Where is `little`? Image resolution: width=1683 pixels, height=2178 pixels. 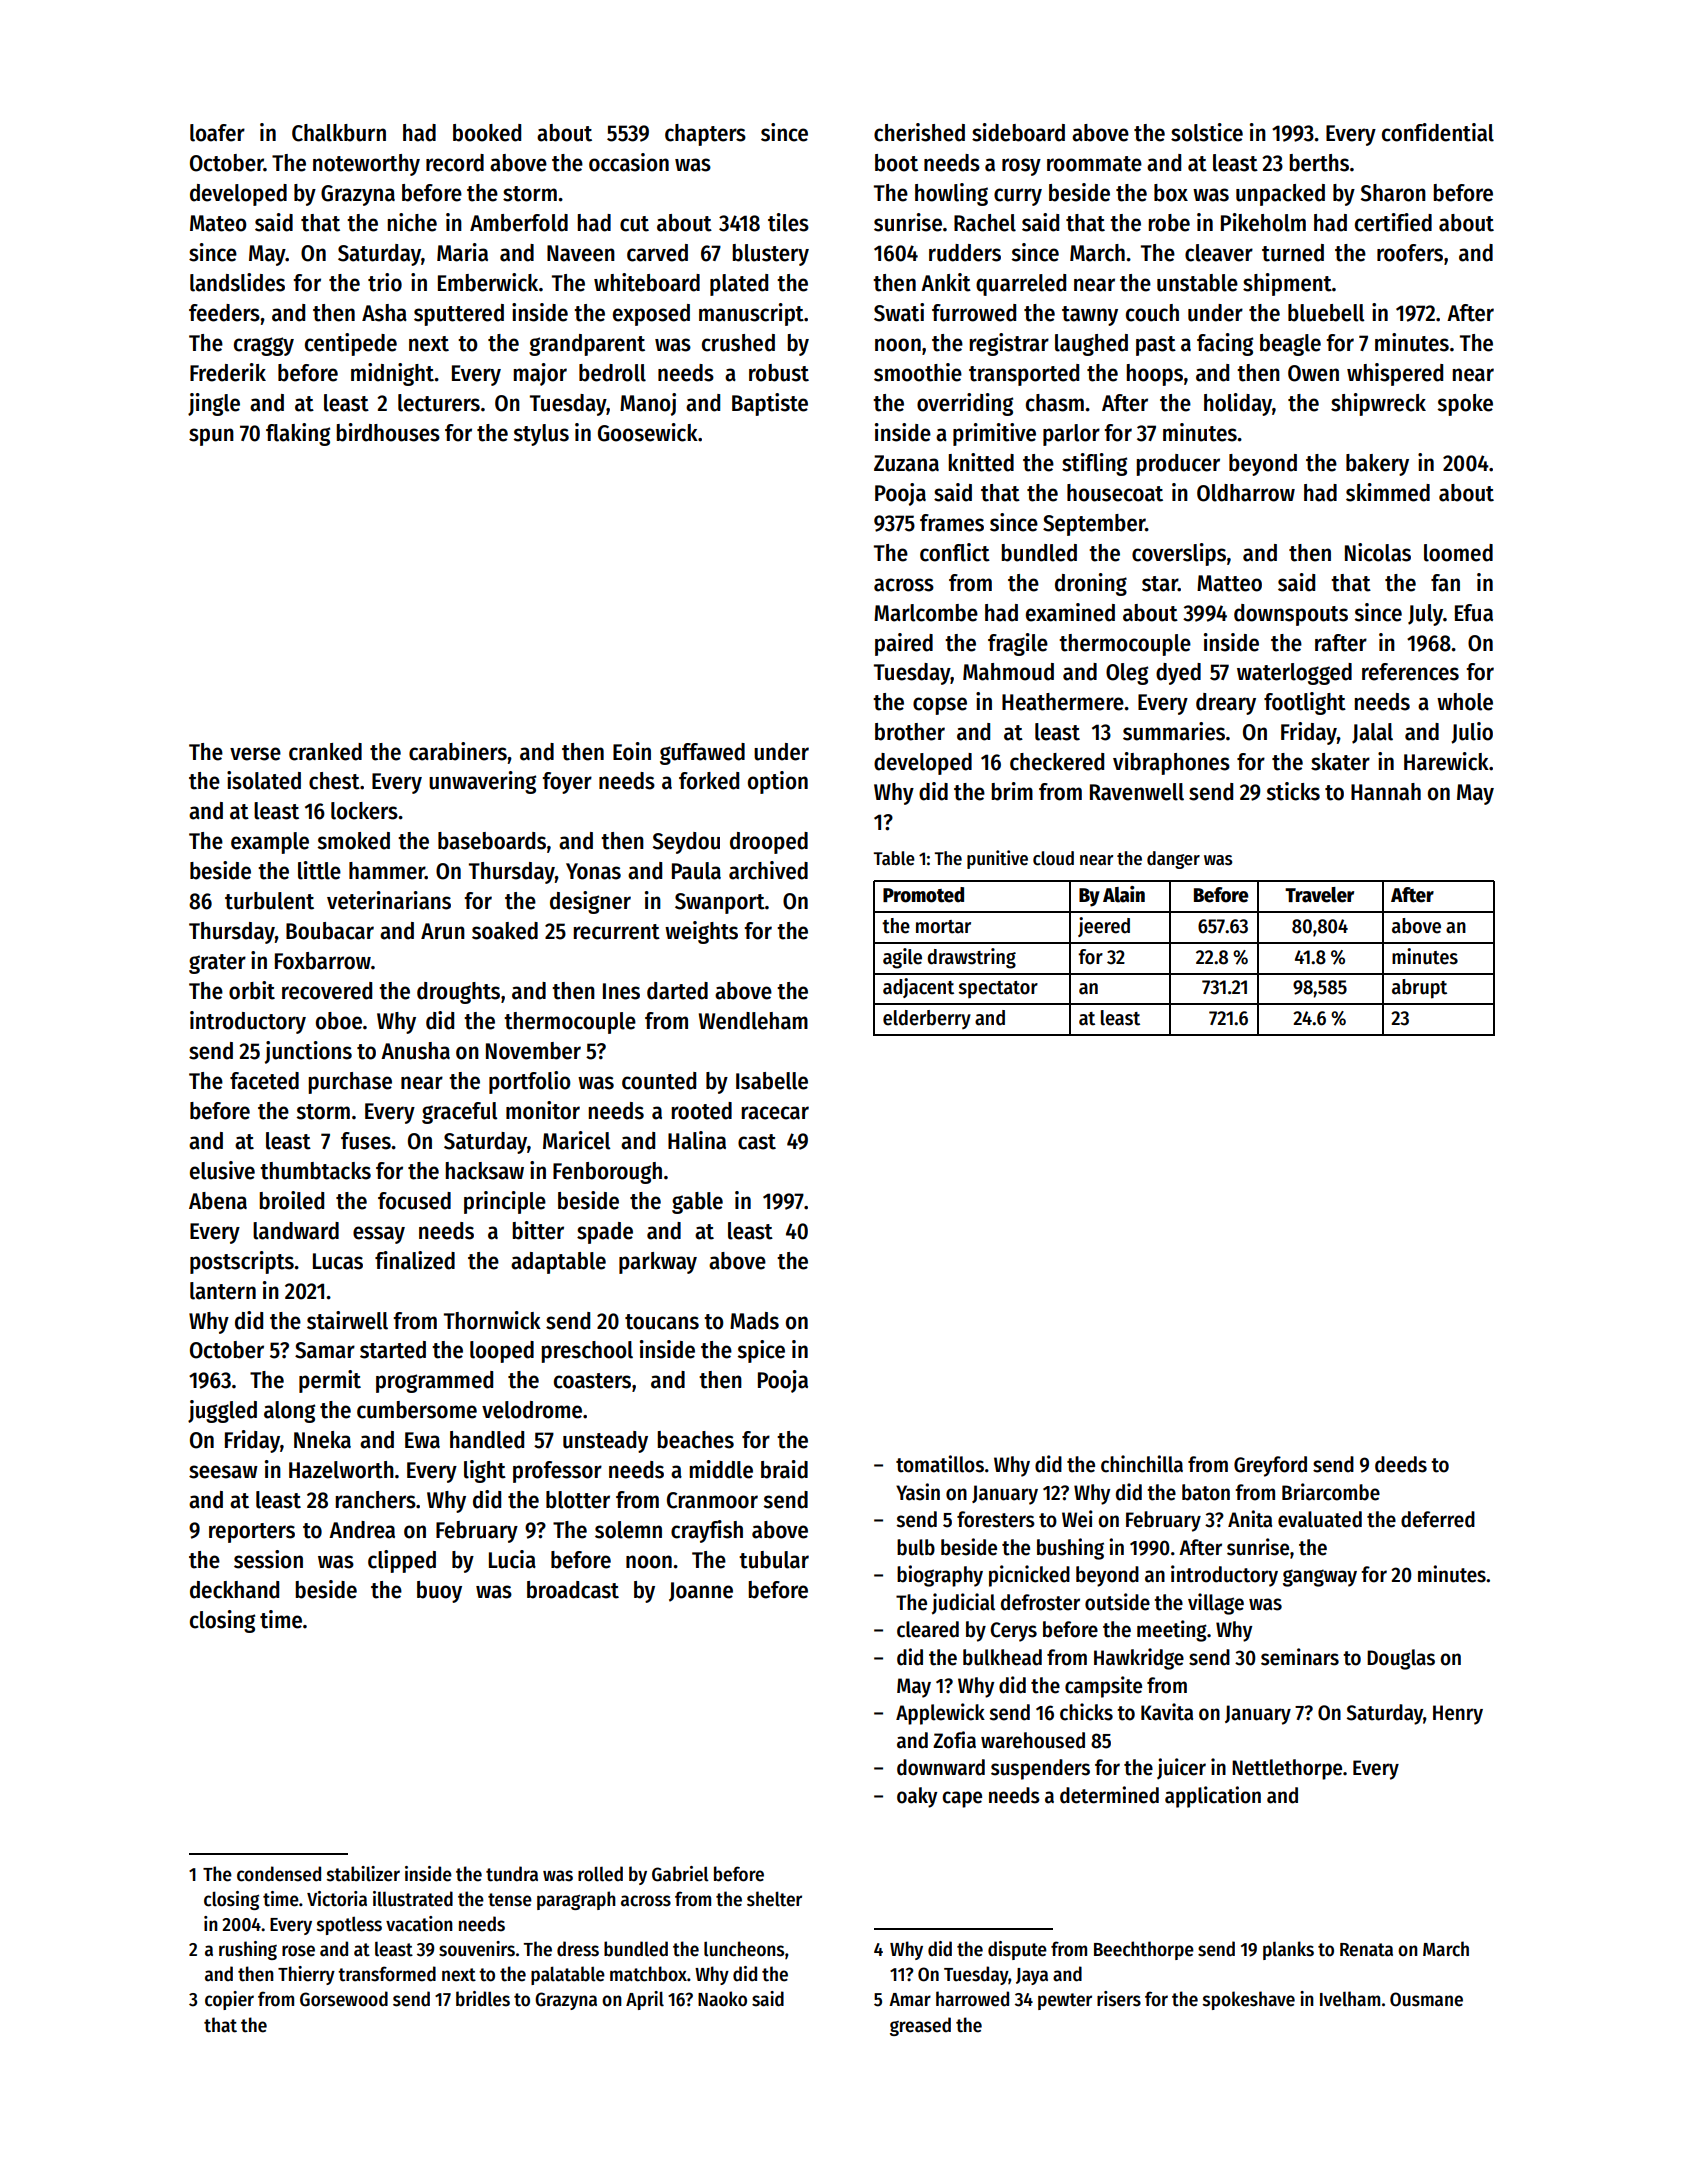
little is located at coordinates (319, 870).
